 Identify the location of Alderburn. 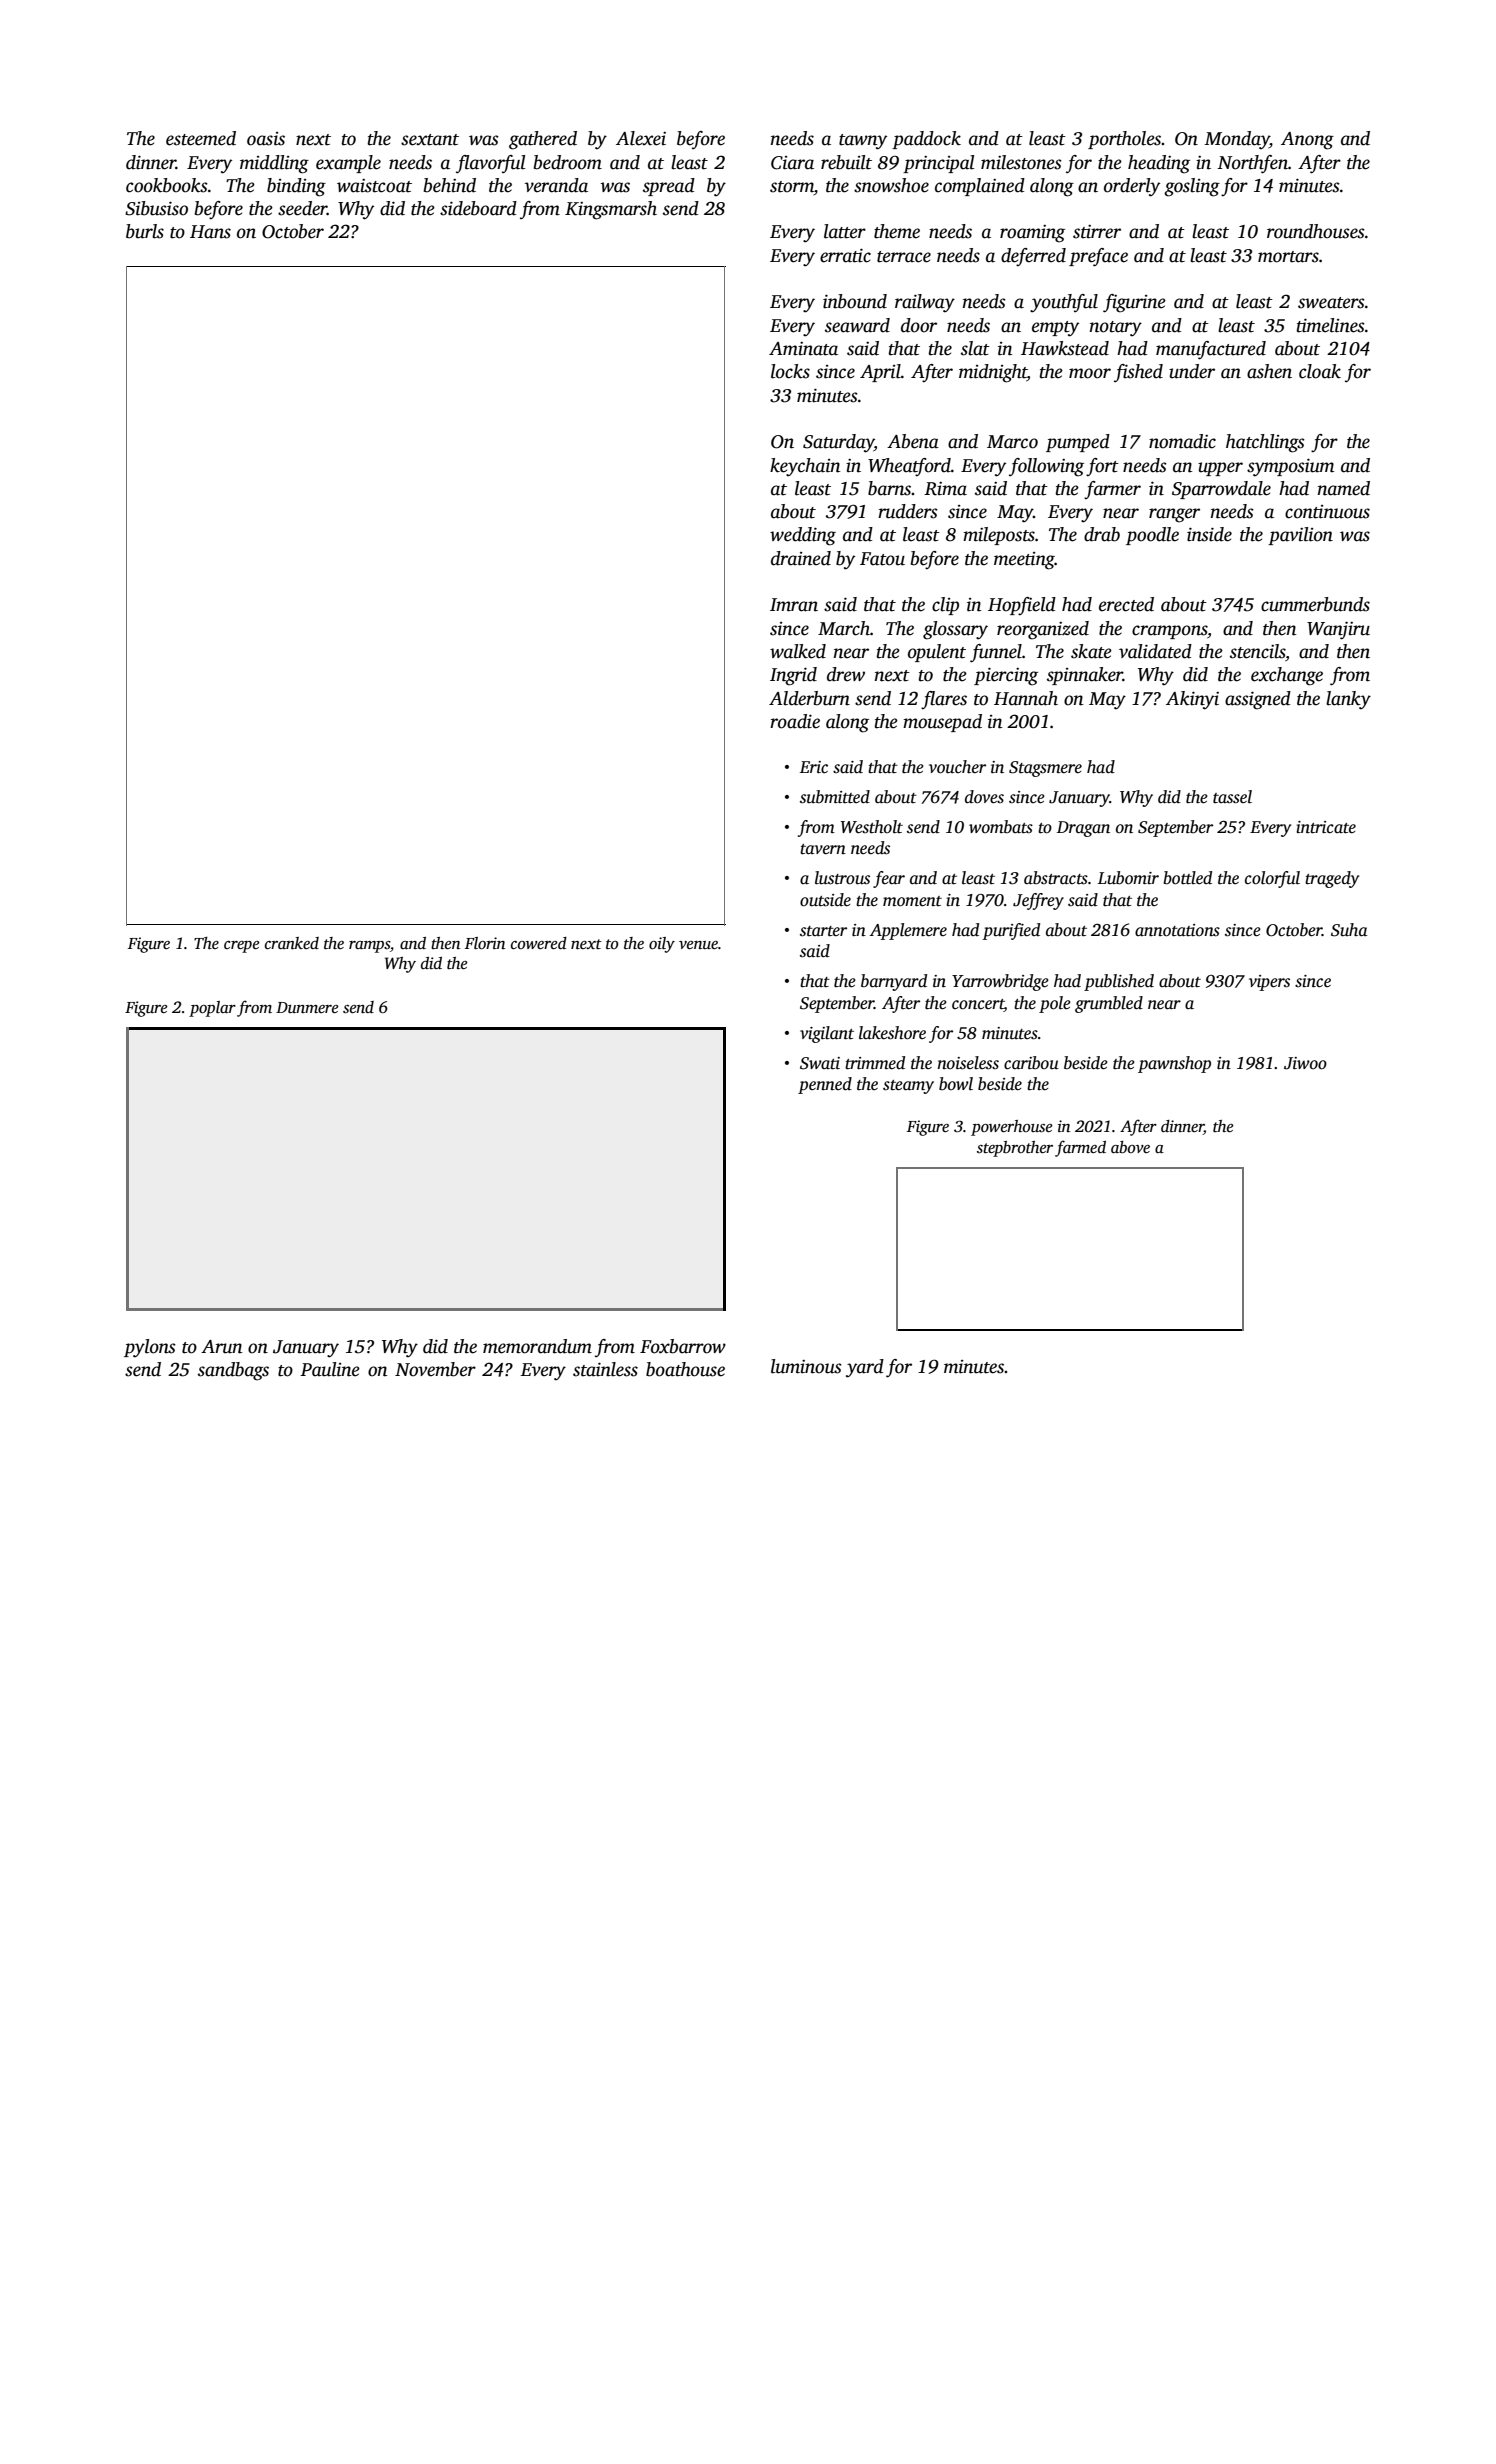
(809, 698).
